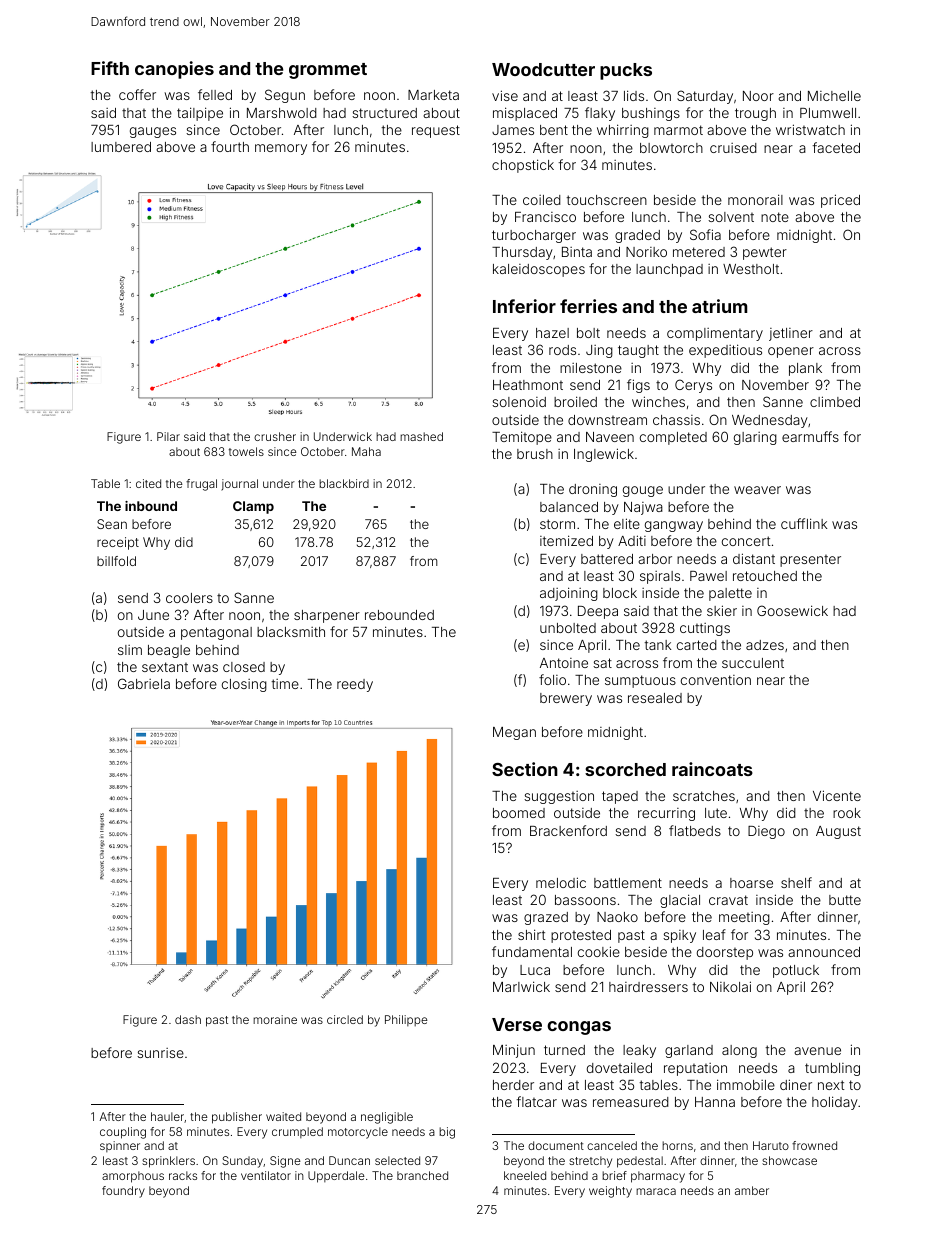 This screenshot has height=1233, width=952. Describe the element at coordinates (436, 131) in the screenshot. I see `request` at that location.
